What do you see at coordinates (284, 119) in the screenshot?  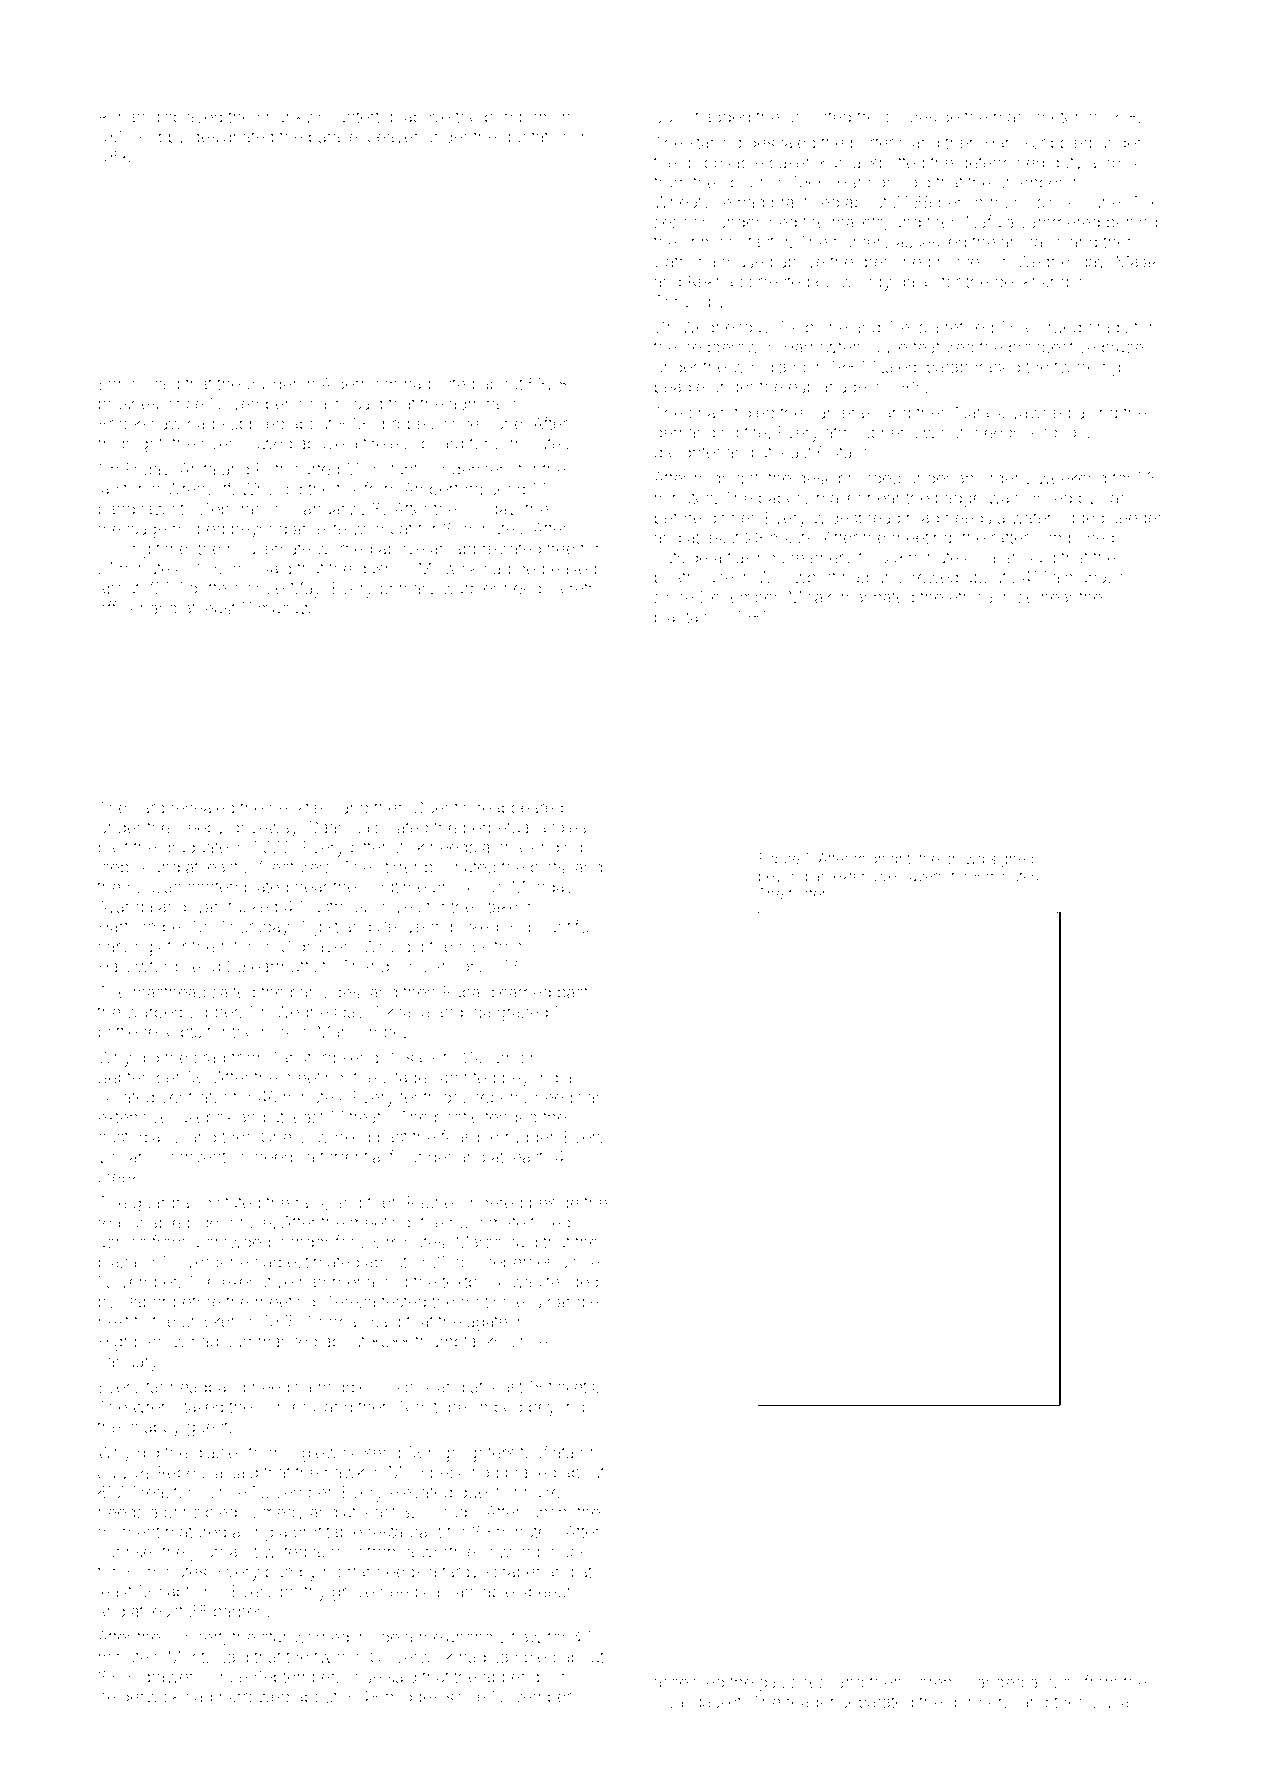 I see `chunky` at bounding box center [284, 119].
